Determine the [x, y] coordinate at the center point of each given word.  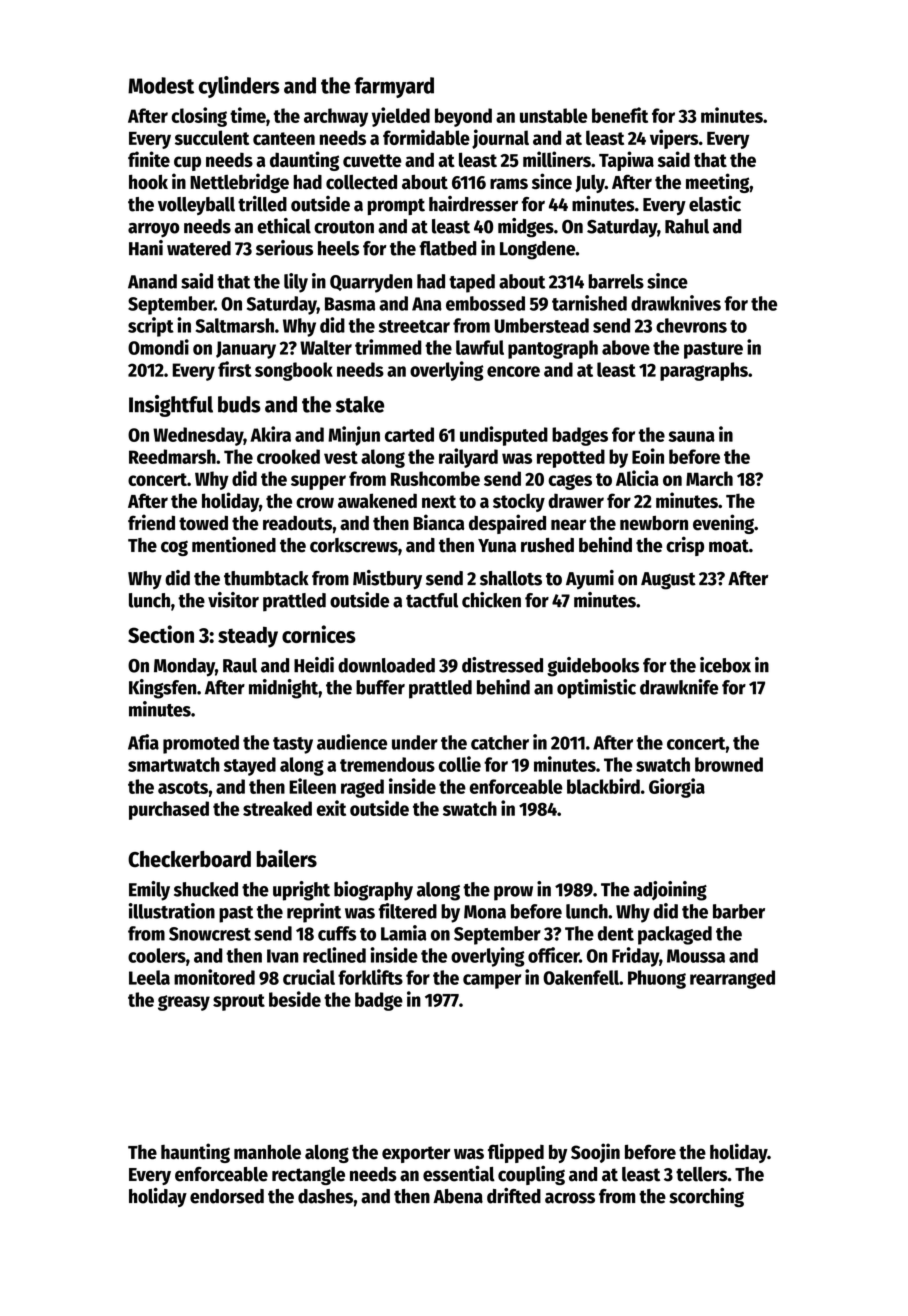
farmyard [394, 87]
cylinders [239, 87]
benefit [620, 115]
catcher [500, 742]
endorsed [227, 1196]
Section [161, 634]
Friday [635, 957]
